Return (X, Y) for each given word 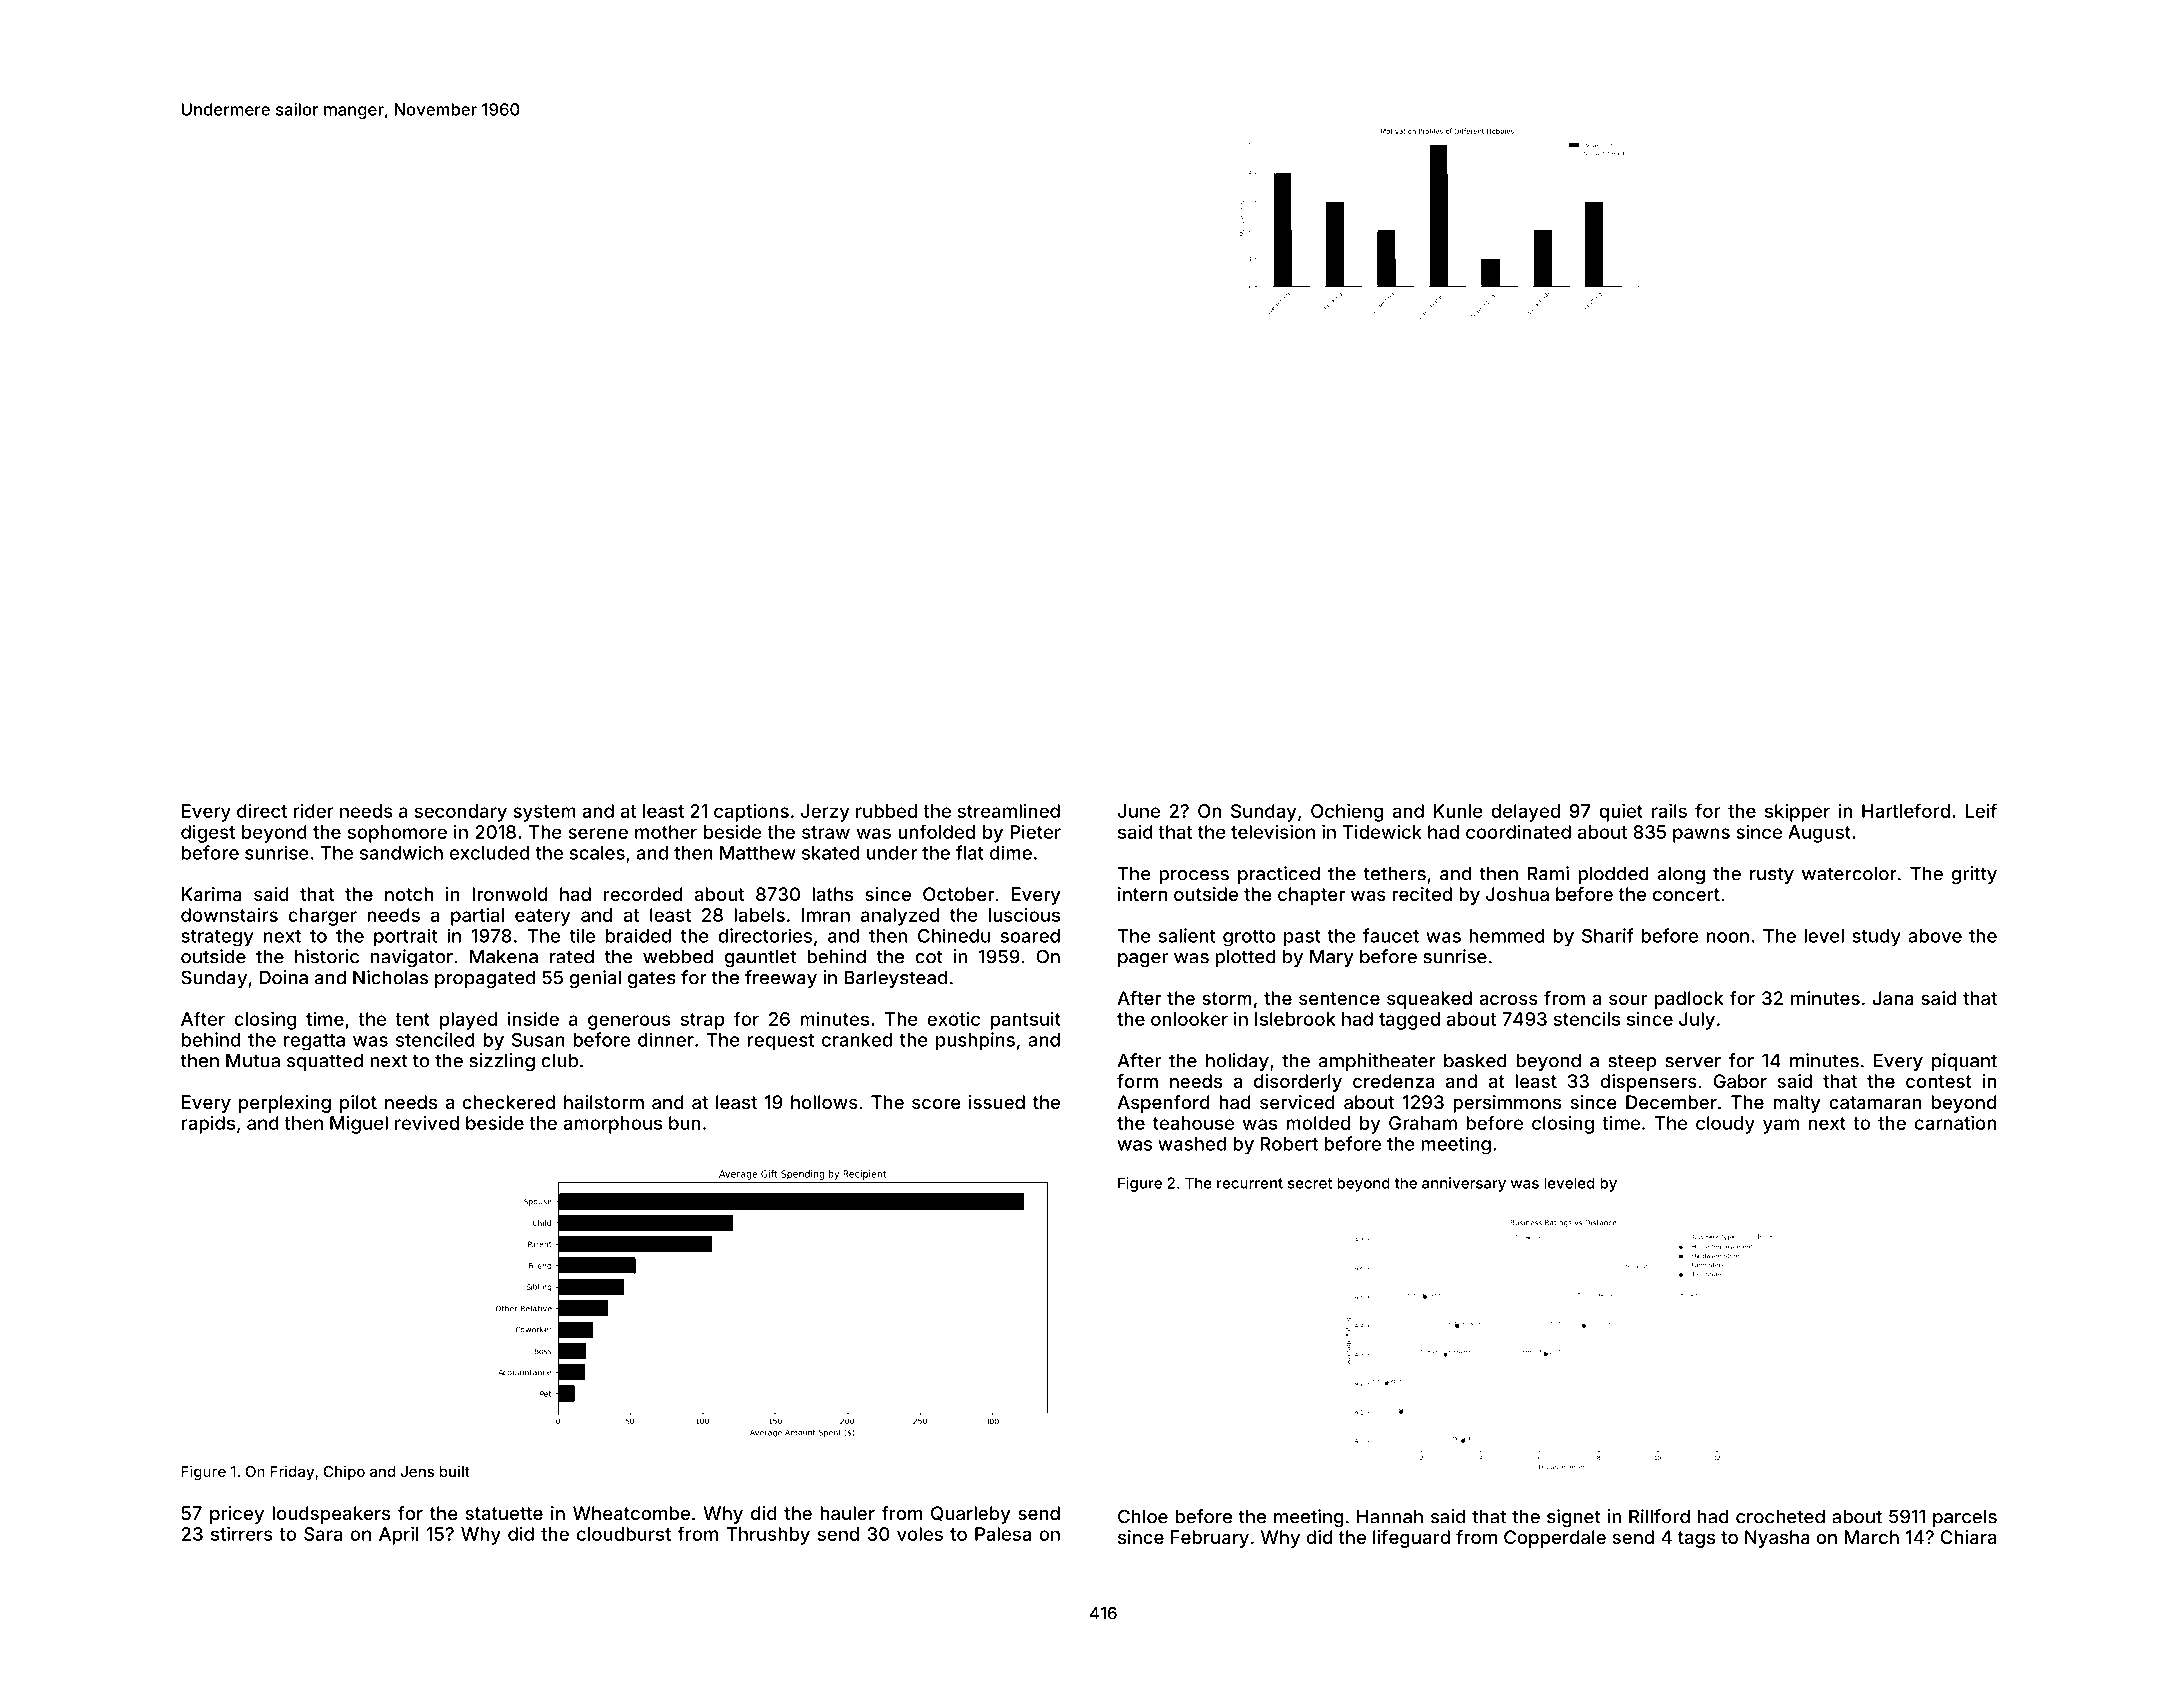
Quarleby (971, 1515)
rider (314, 811)
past (1302, 938)
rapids (208, 1125)
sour (1628, 999)
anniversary (1464, 1184)
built (455, 1471)
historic (327, 956)
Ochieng (1347, 812)
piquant (1964, 1062)
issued (997, 1102)
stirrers (242, 1533)
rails (1669, 810)
